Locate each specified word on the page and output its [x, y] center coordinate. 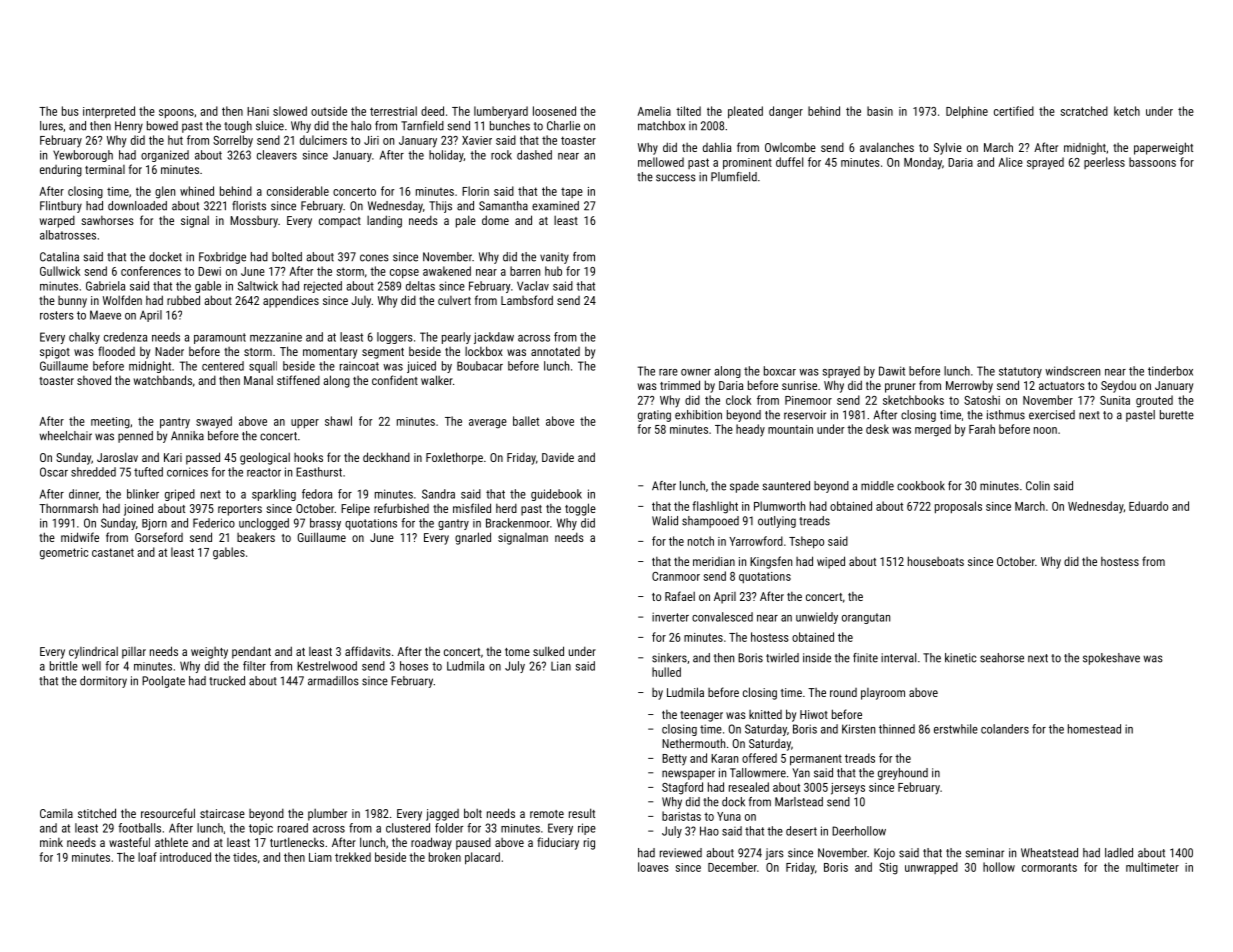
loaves [653, 867]
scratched [1084, 111]
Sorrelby [233, 141]
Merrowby [969, 386]
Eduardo [1148, 506]
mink [51, 842]
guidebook [556, 495]
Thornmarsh [68, 508]
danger [786, 112]
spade [744, 487]
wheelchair [65, 436]
